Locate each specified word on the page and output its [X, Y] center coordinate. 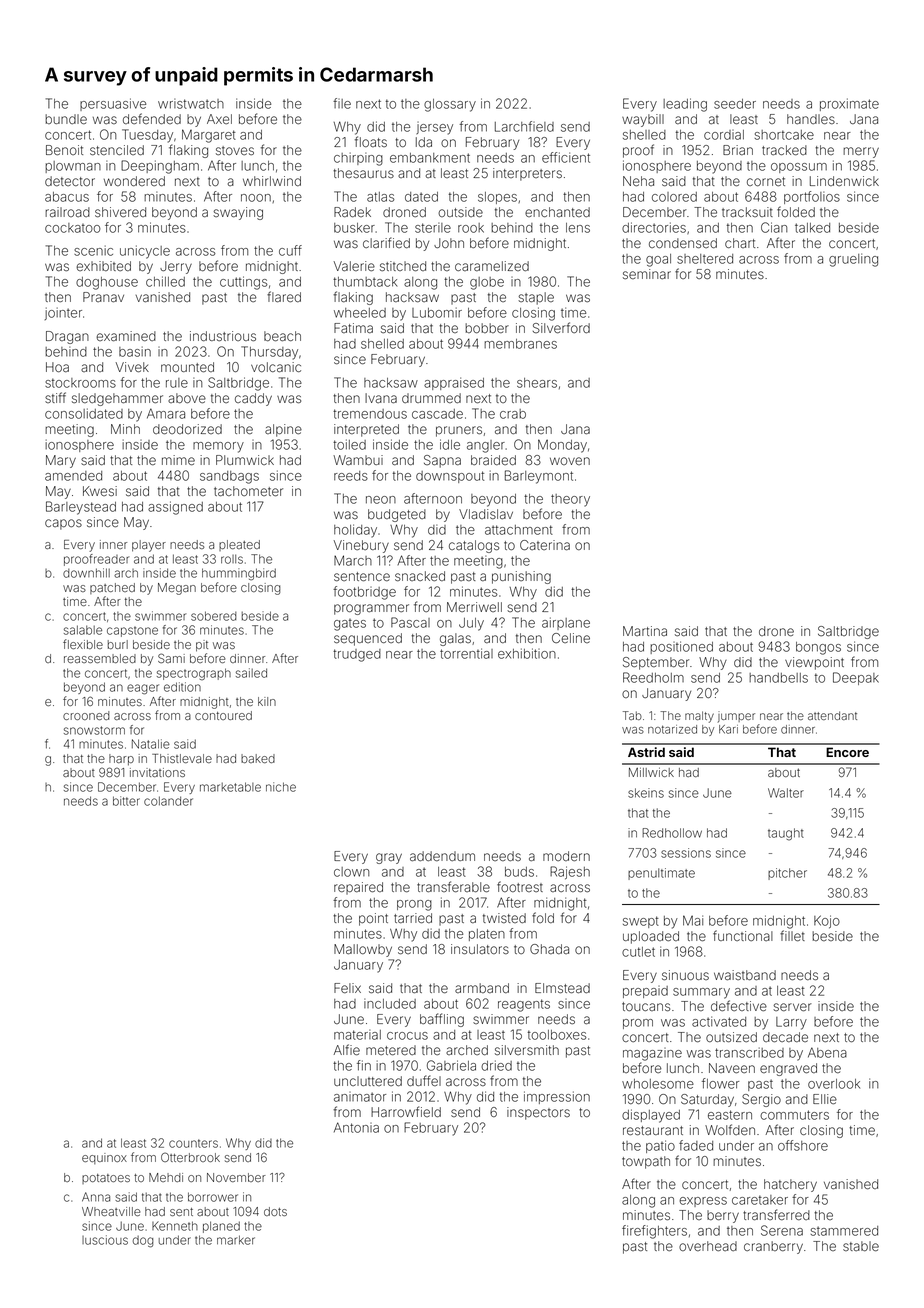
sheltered [705, 259]
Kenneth [175, 1226]
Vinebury [361, 546]
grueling [853, 260]
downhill [86, 573]
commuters [794, 1115]
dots [275, 1211]
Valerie [354, 266]
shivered [120, 212]
